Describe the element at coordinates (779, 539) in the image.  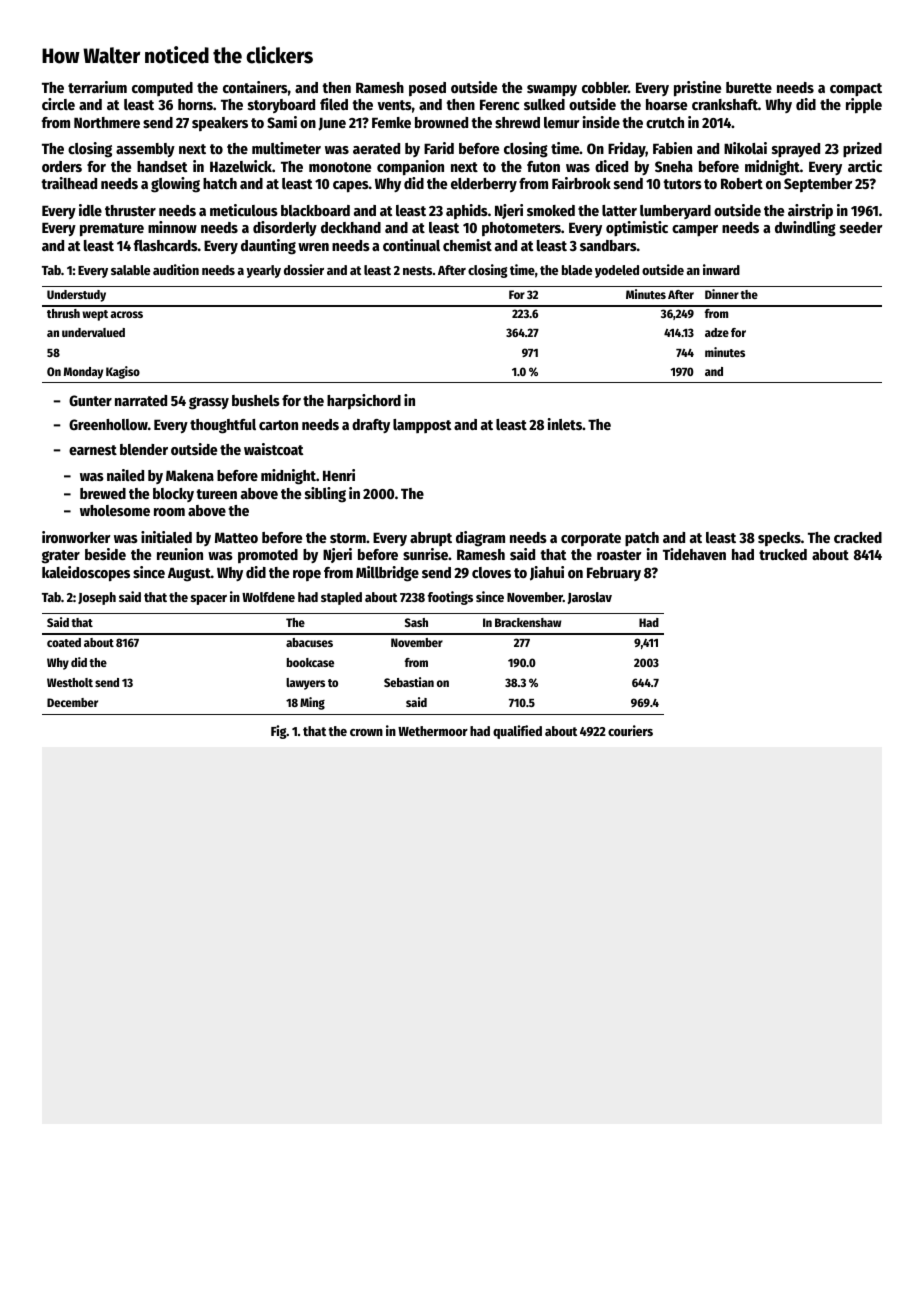
I see `specks` at that location.
